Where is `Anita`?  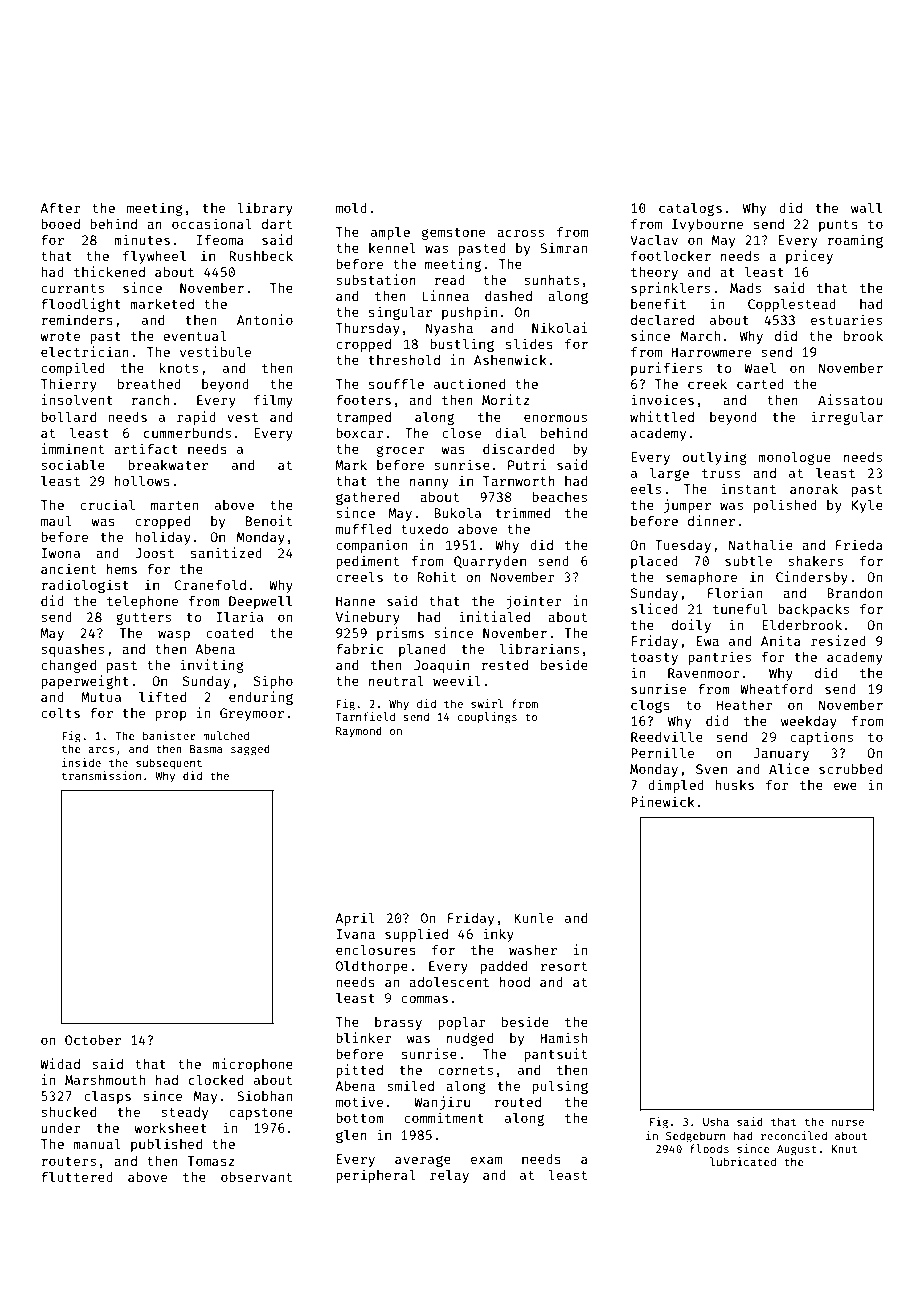 Anita is located at coordinates (781, 640).
